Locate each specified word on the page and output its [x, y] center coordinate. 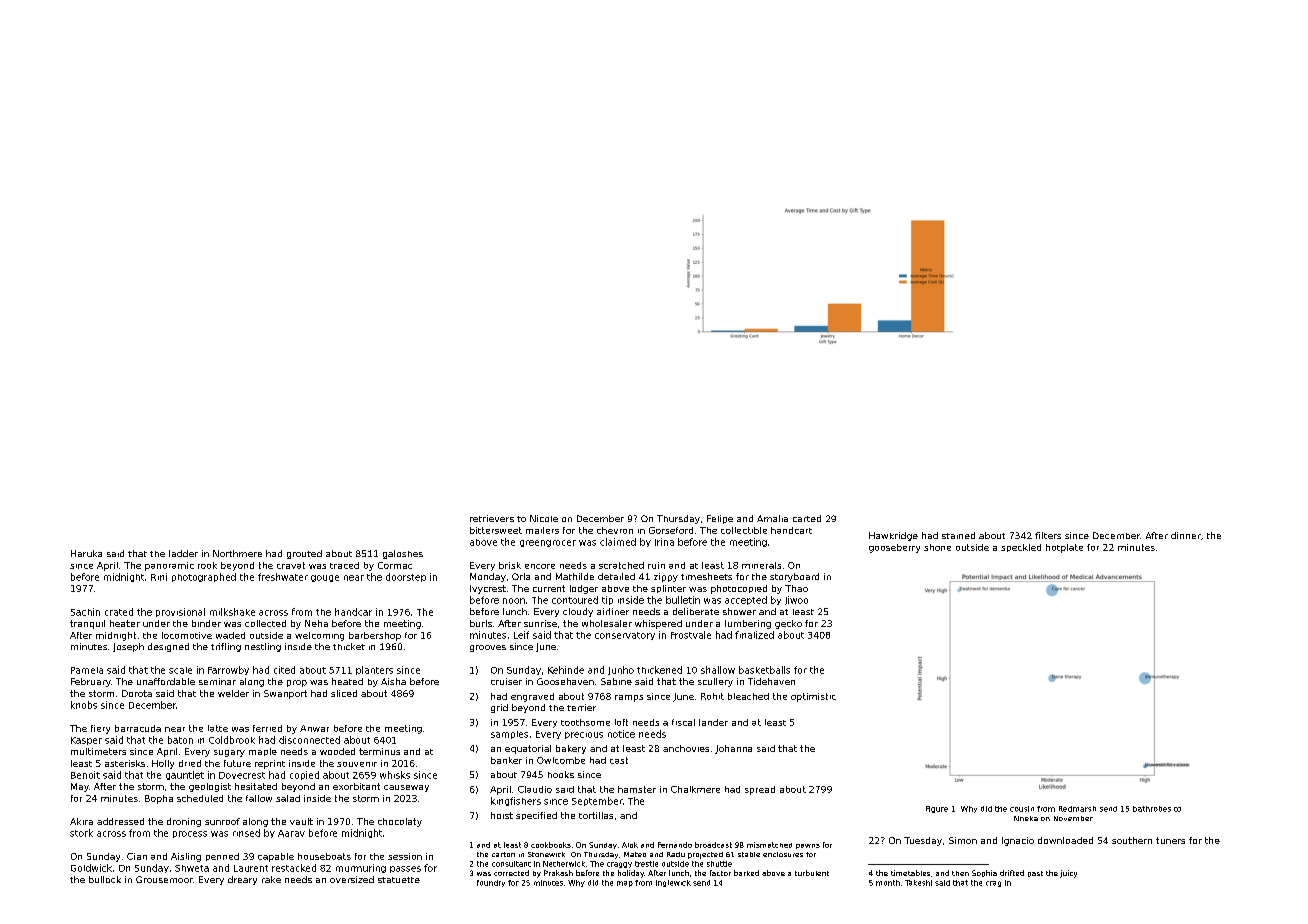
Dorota [137, 693]
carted [807, 518]
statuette [399, 880]
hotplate [1064, 548]
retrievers [492, 518]
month [888, 883]
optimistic [813, 697]
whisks [395, 775]
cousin [1022, 809]
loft [621, 722]
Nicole [544, 518]
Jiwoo [796, 600]
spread [760, 790]
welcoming [319, 636]
